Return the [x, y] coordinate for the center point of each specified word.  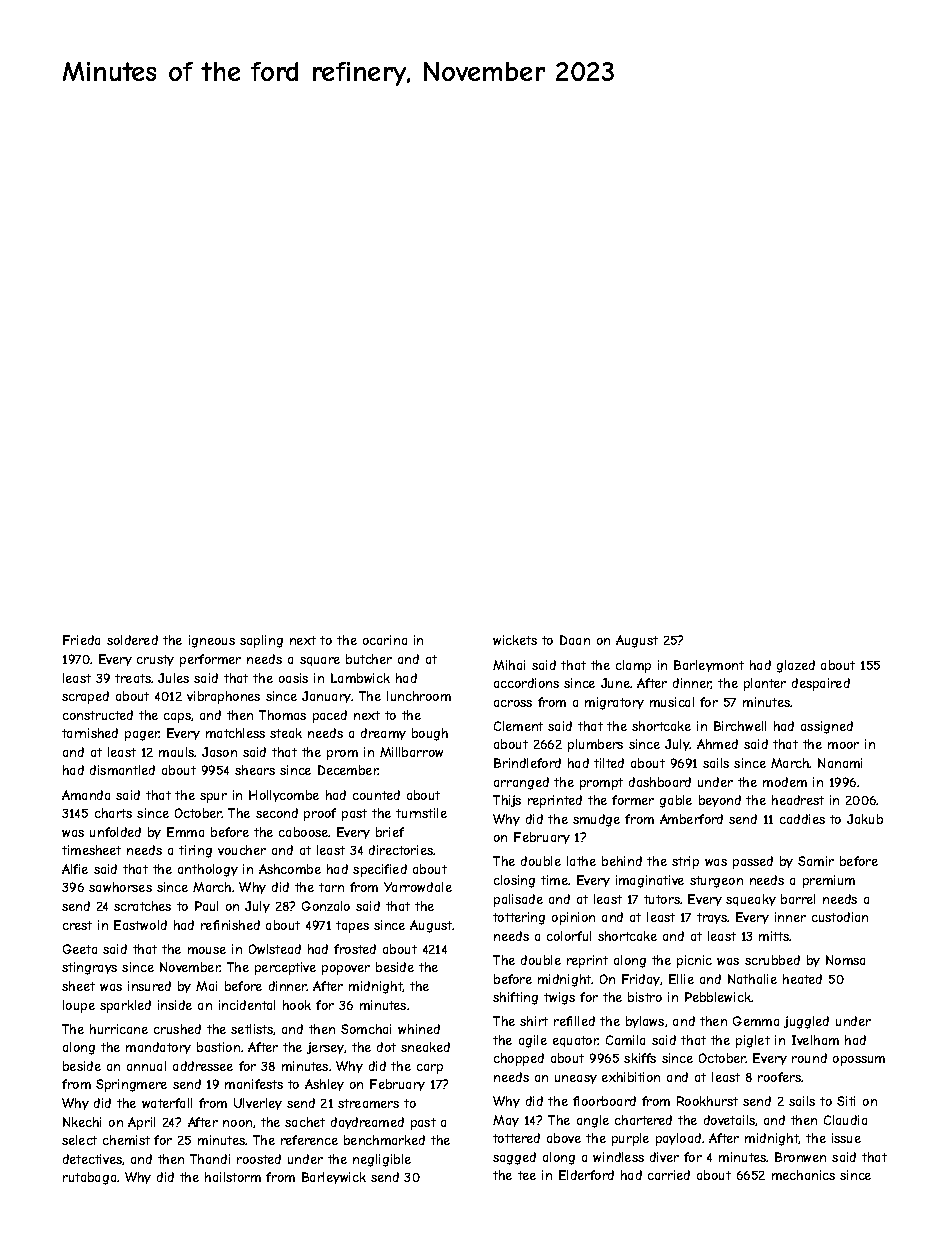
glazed [796, 666]
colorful [569, 936]
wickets [515, 640]
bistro [645, 997]
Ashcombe [290, 869]
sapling [261, 641]
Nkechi [82, 1122]
